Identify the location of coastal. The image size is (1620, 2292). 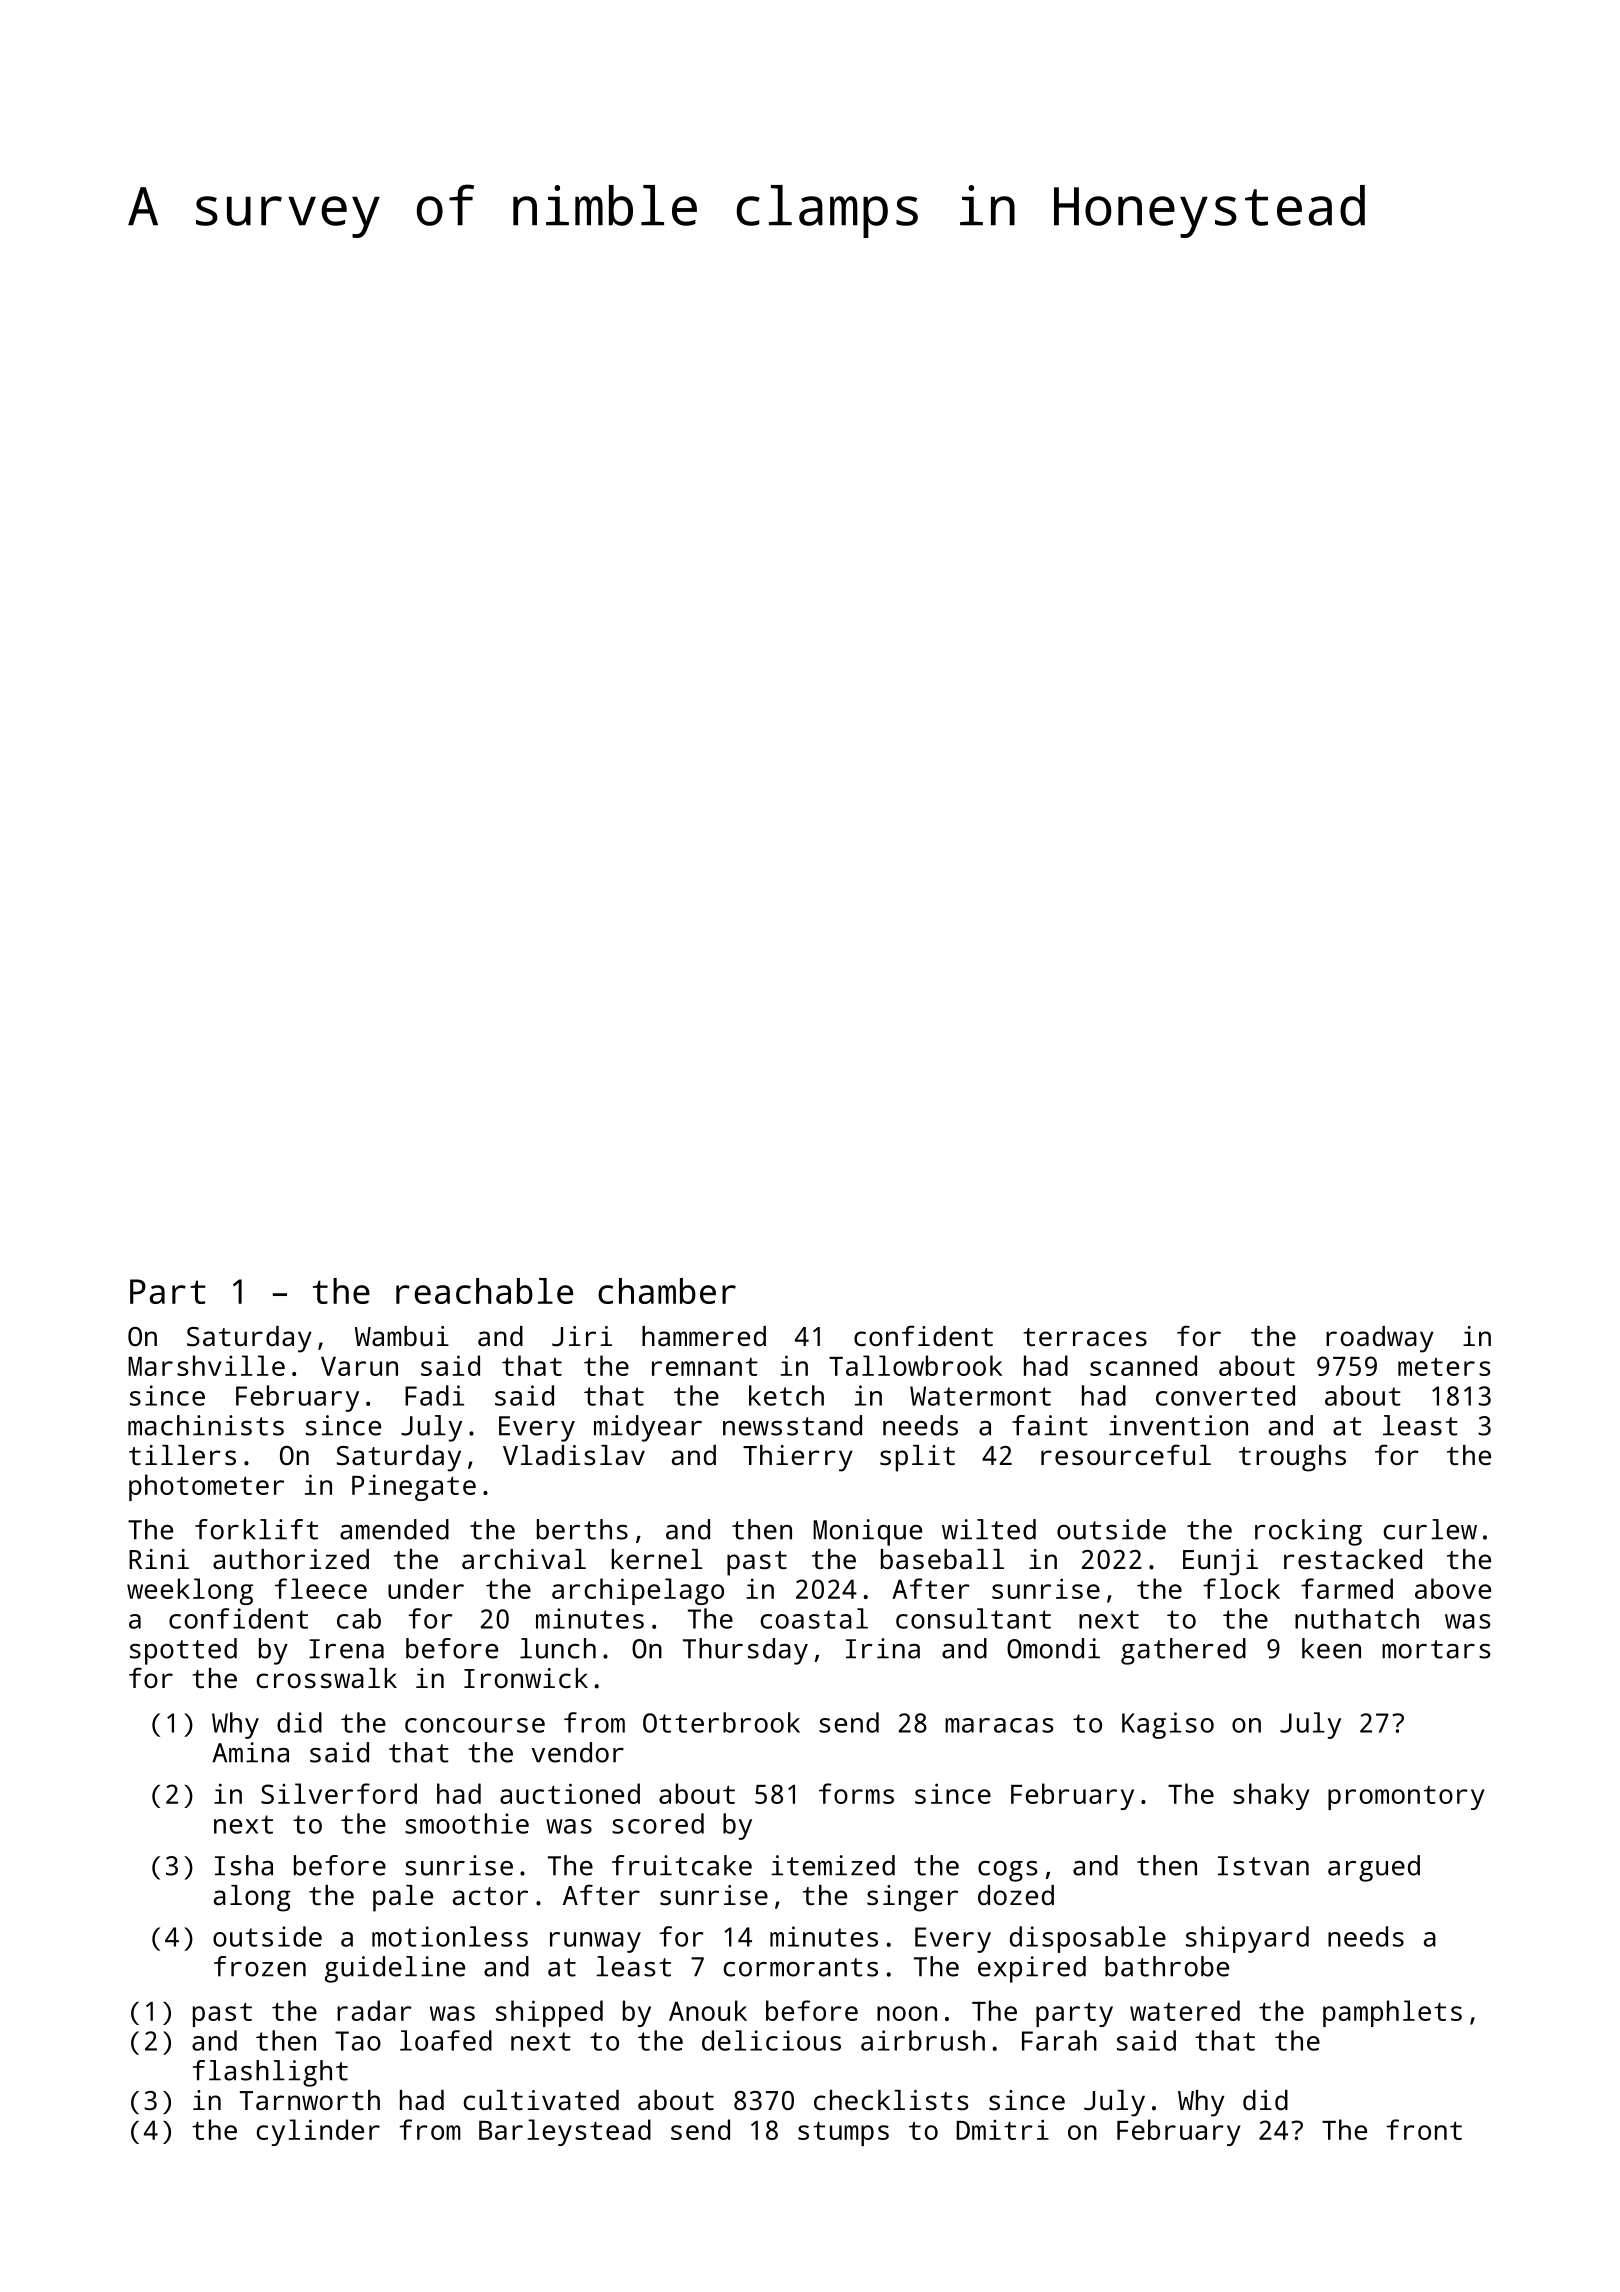
(814, 1618).
